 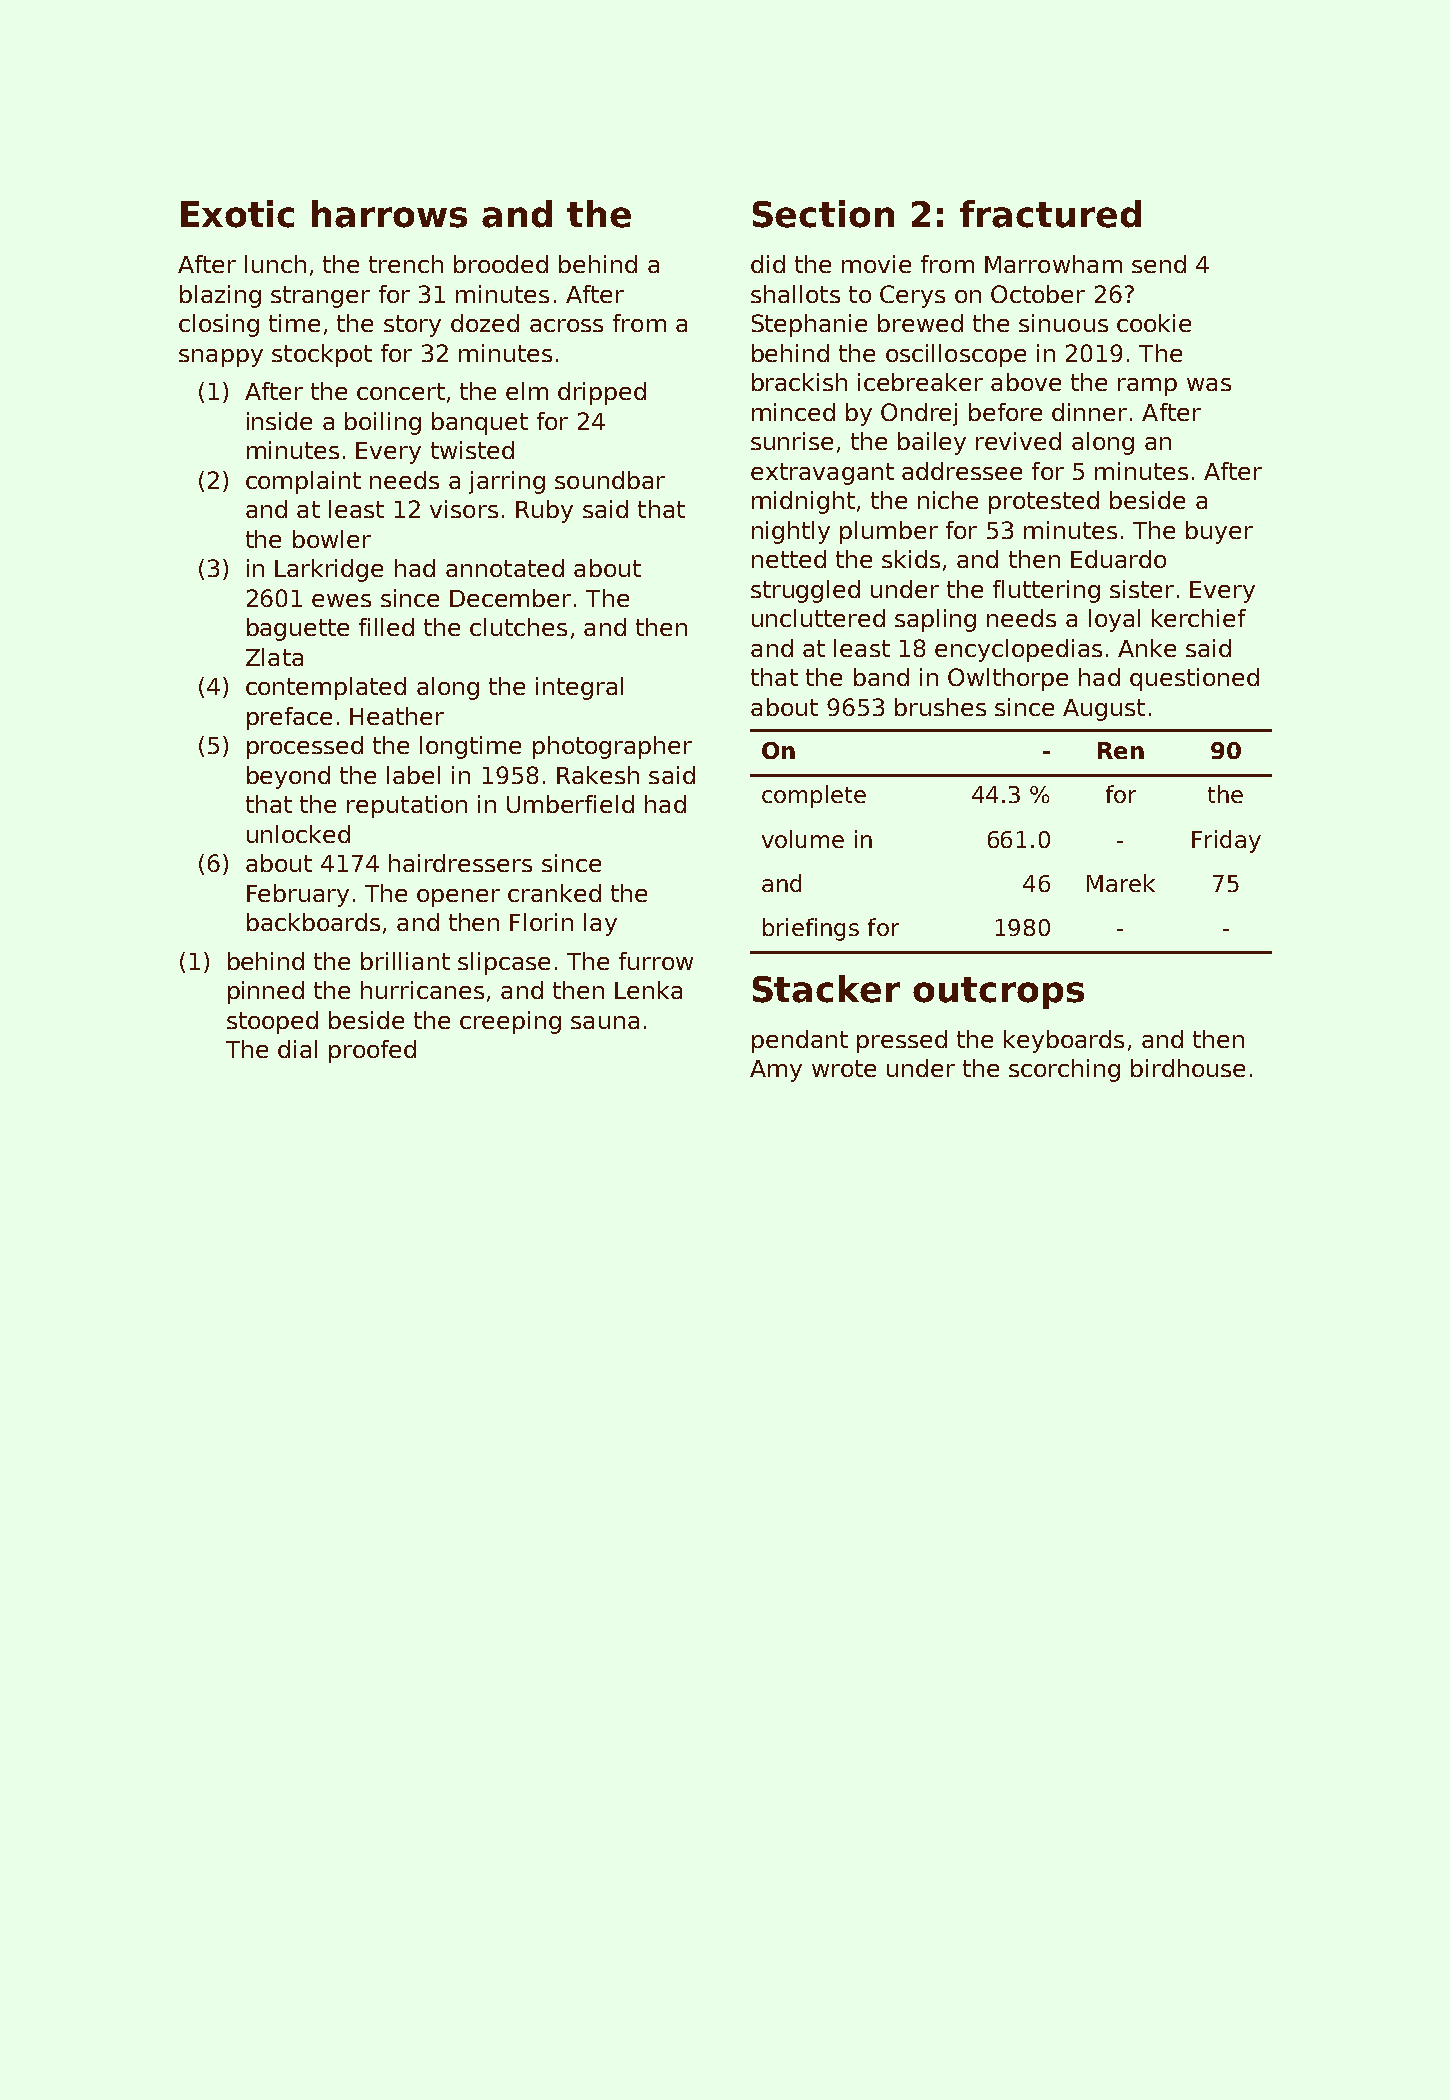 I want to click on complete, so click(x=814, y=796).
